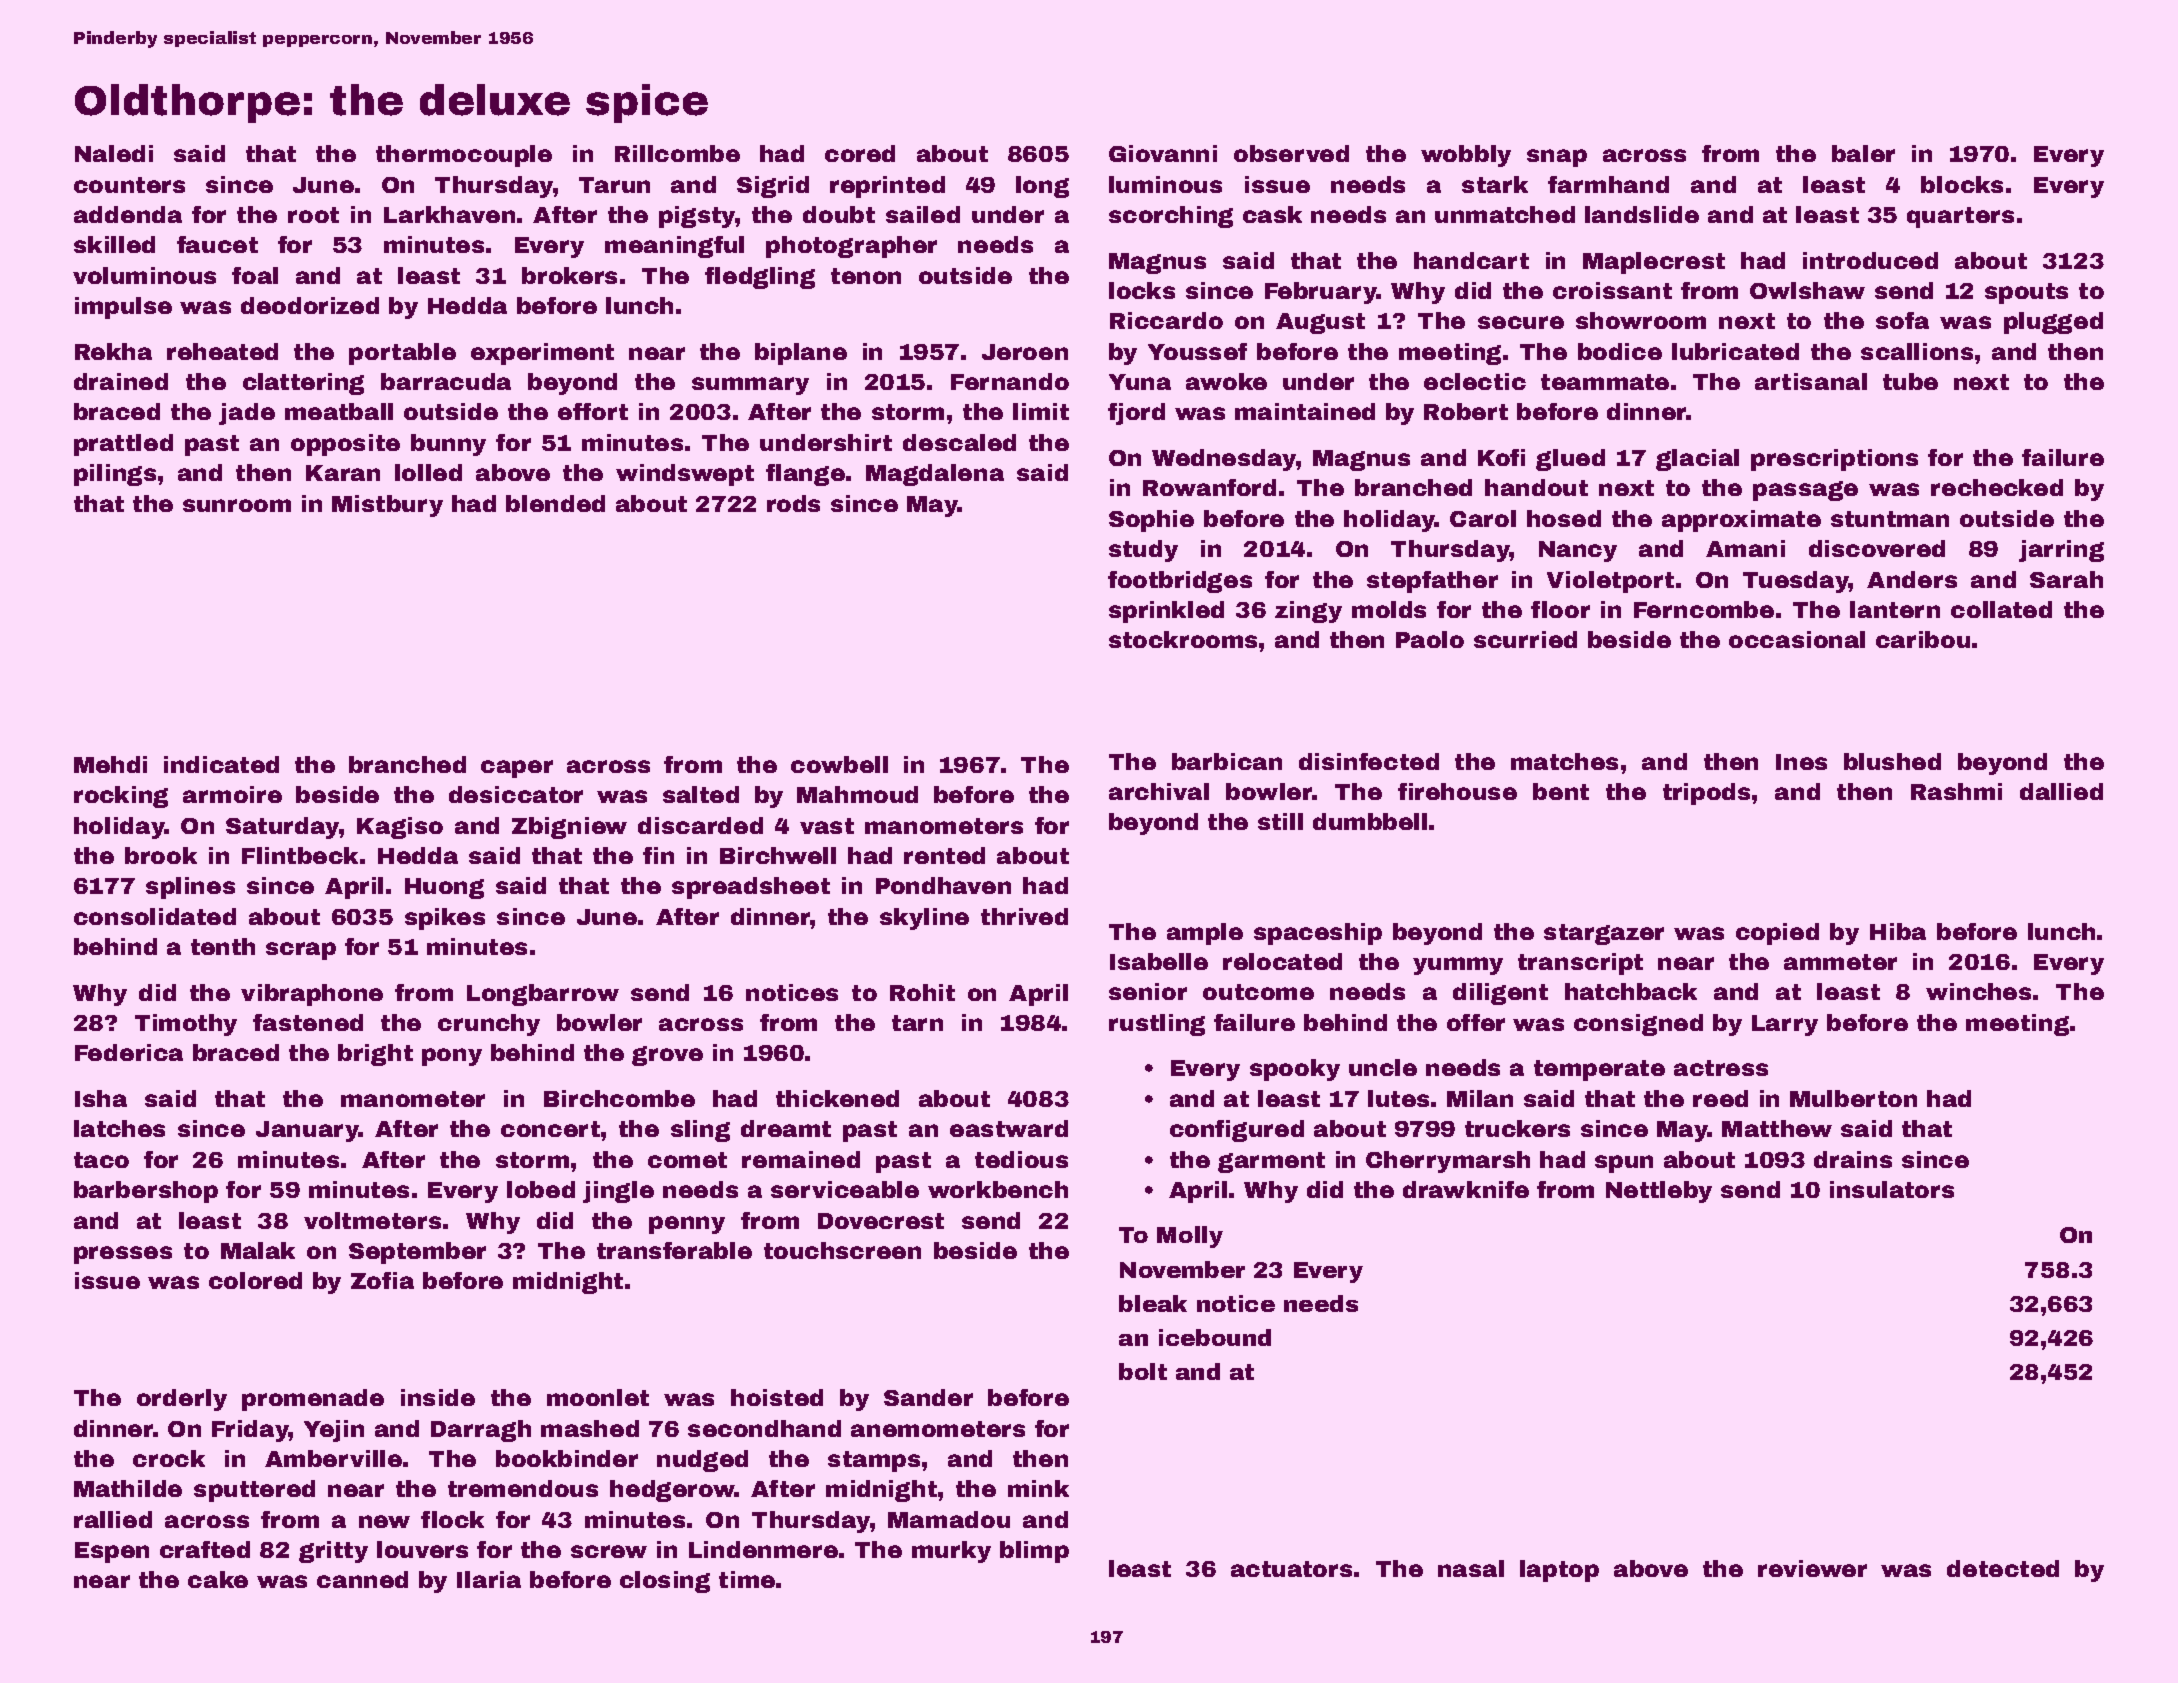  I want to click on scallions, so click(1917, 351).
